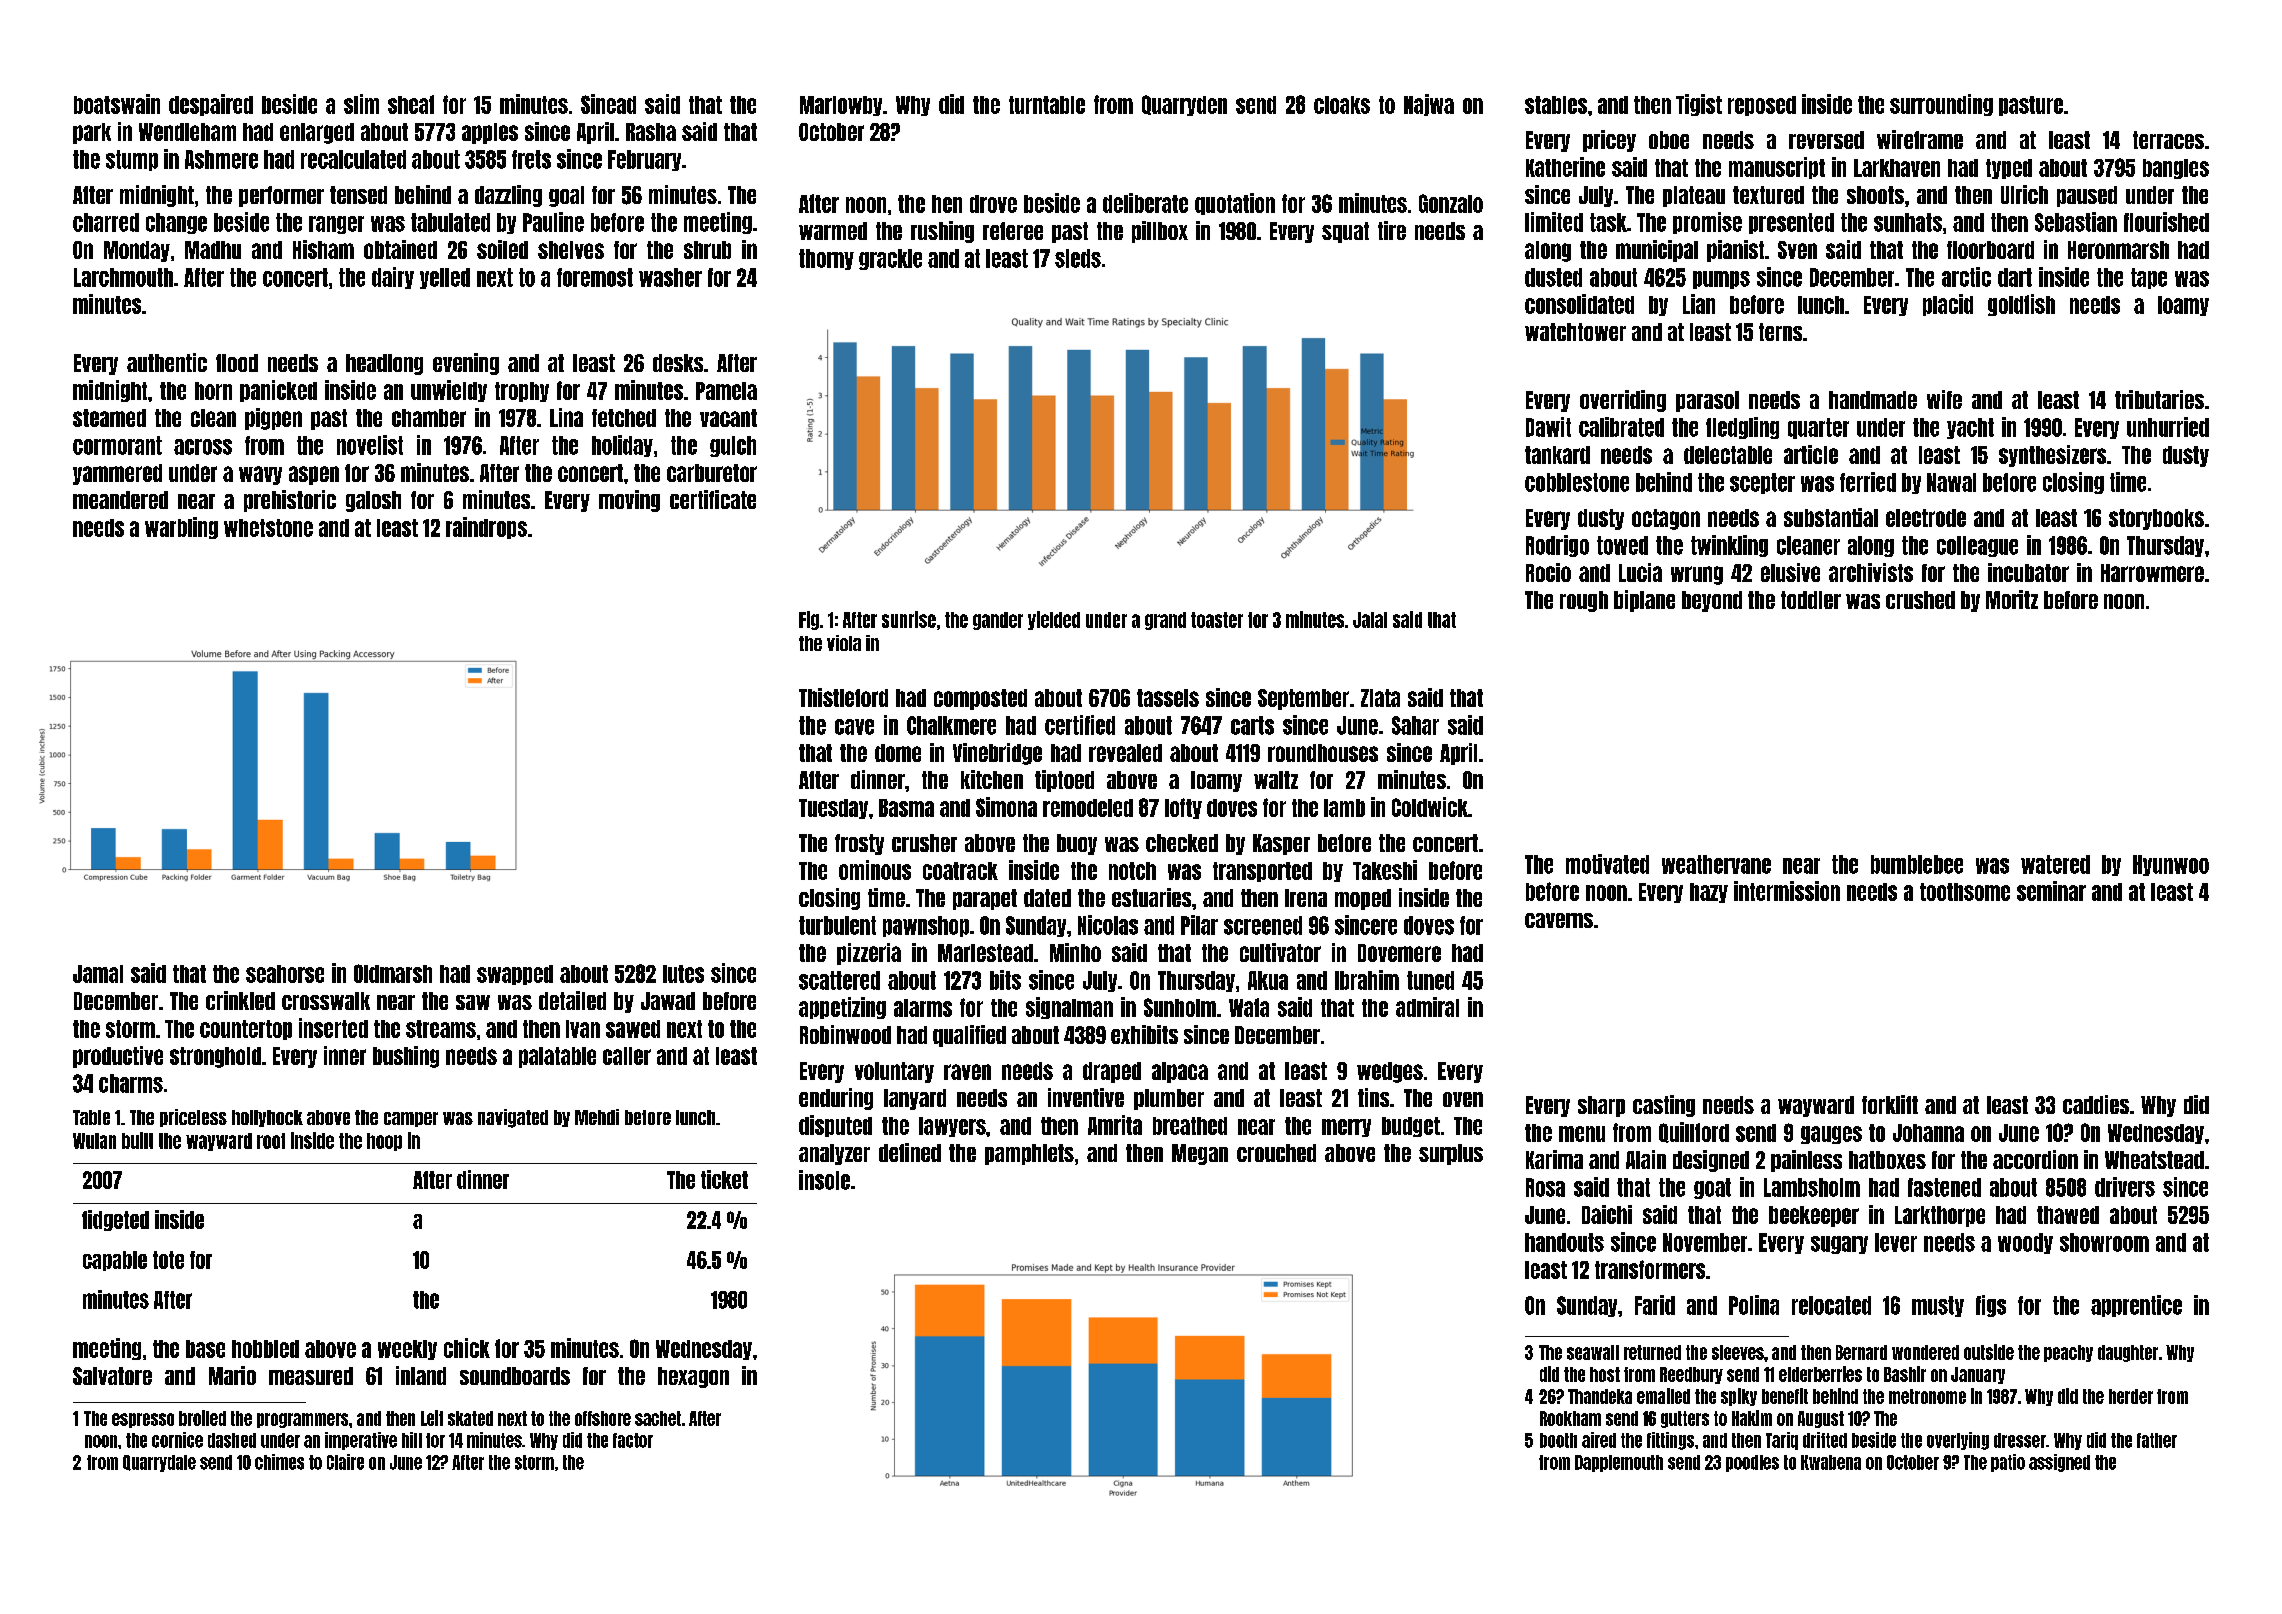 Image resolution: width=2282 pixels, height=1614 pixels. What do you see at coordinates (1787, 891) in the screenshot?
I see `intermission` at bounding box center [1787, 891].
